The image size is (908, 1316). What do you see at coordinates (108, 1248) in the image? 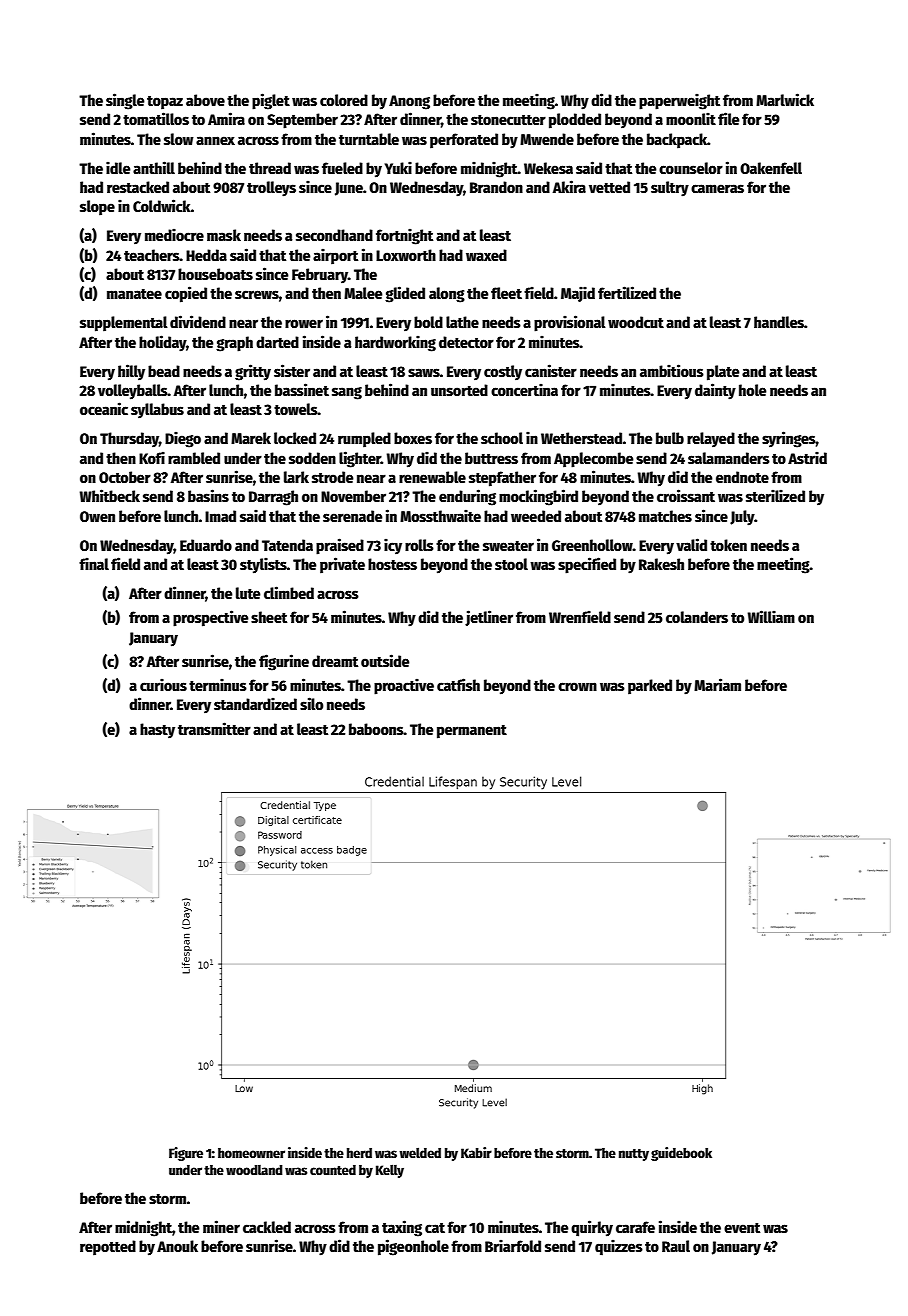
I see `repotted` at bounding box center [108, 1248].
